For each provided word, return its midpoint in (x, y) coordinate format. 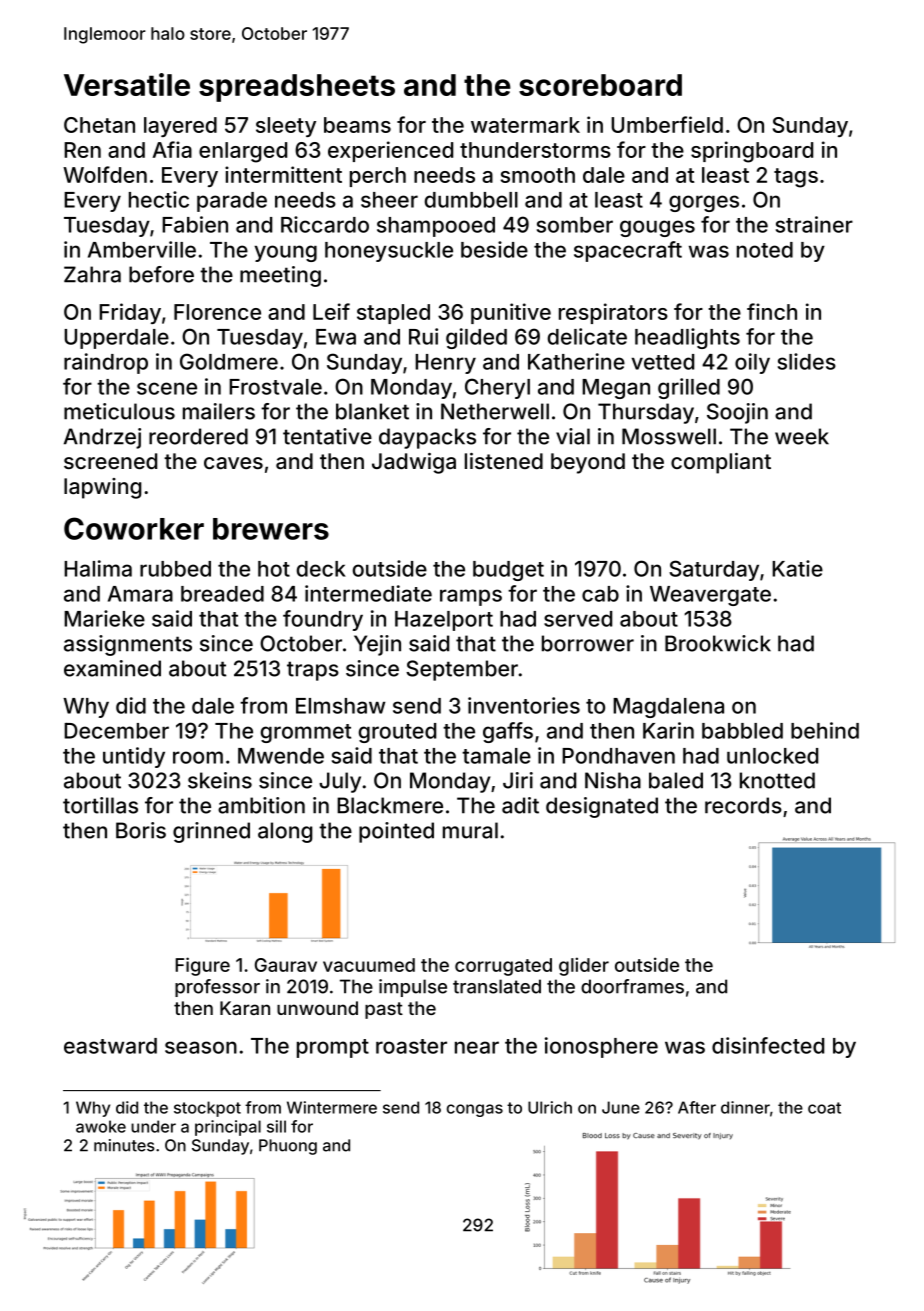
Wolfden (105, 174)
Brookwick (718, 643)
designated (602, 807)
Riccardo (325, 224)
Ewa (336, 337)
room (198, 757)
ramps (471, 597)
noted (765, 250)
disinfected (768, 1045)
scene (167, 388)
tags (796, 178)
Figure (202, 966)
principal (228, 1128)
